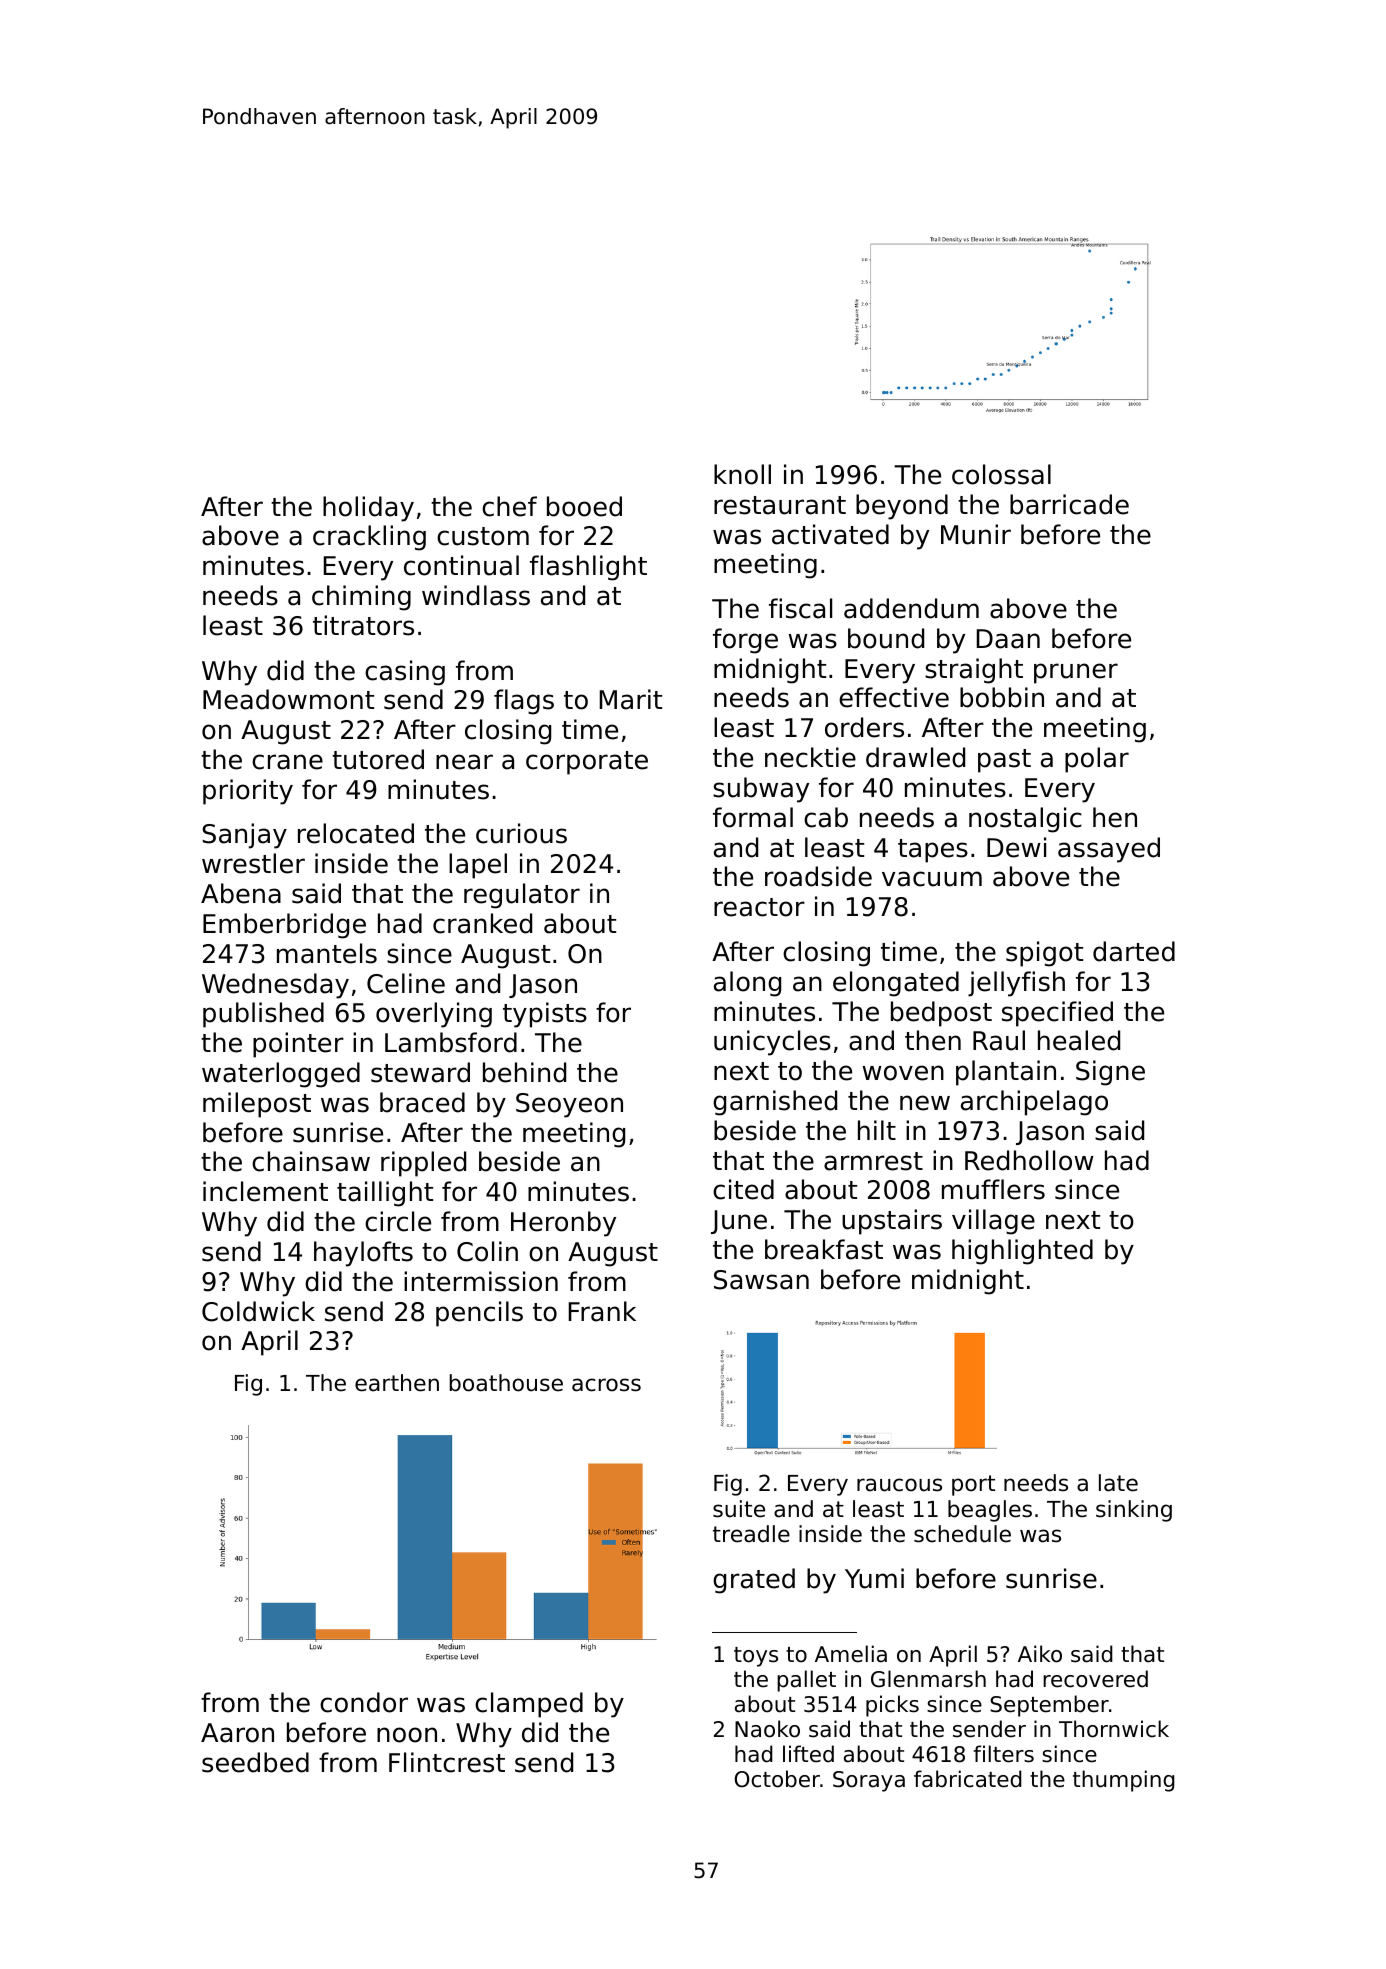  What do you see at coordinates (406, 983) in the page?
I see `Celine` at bounding box center [406, 983].
